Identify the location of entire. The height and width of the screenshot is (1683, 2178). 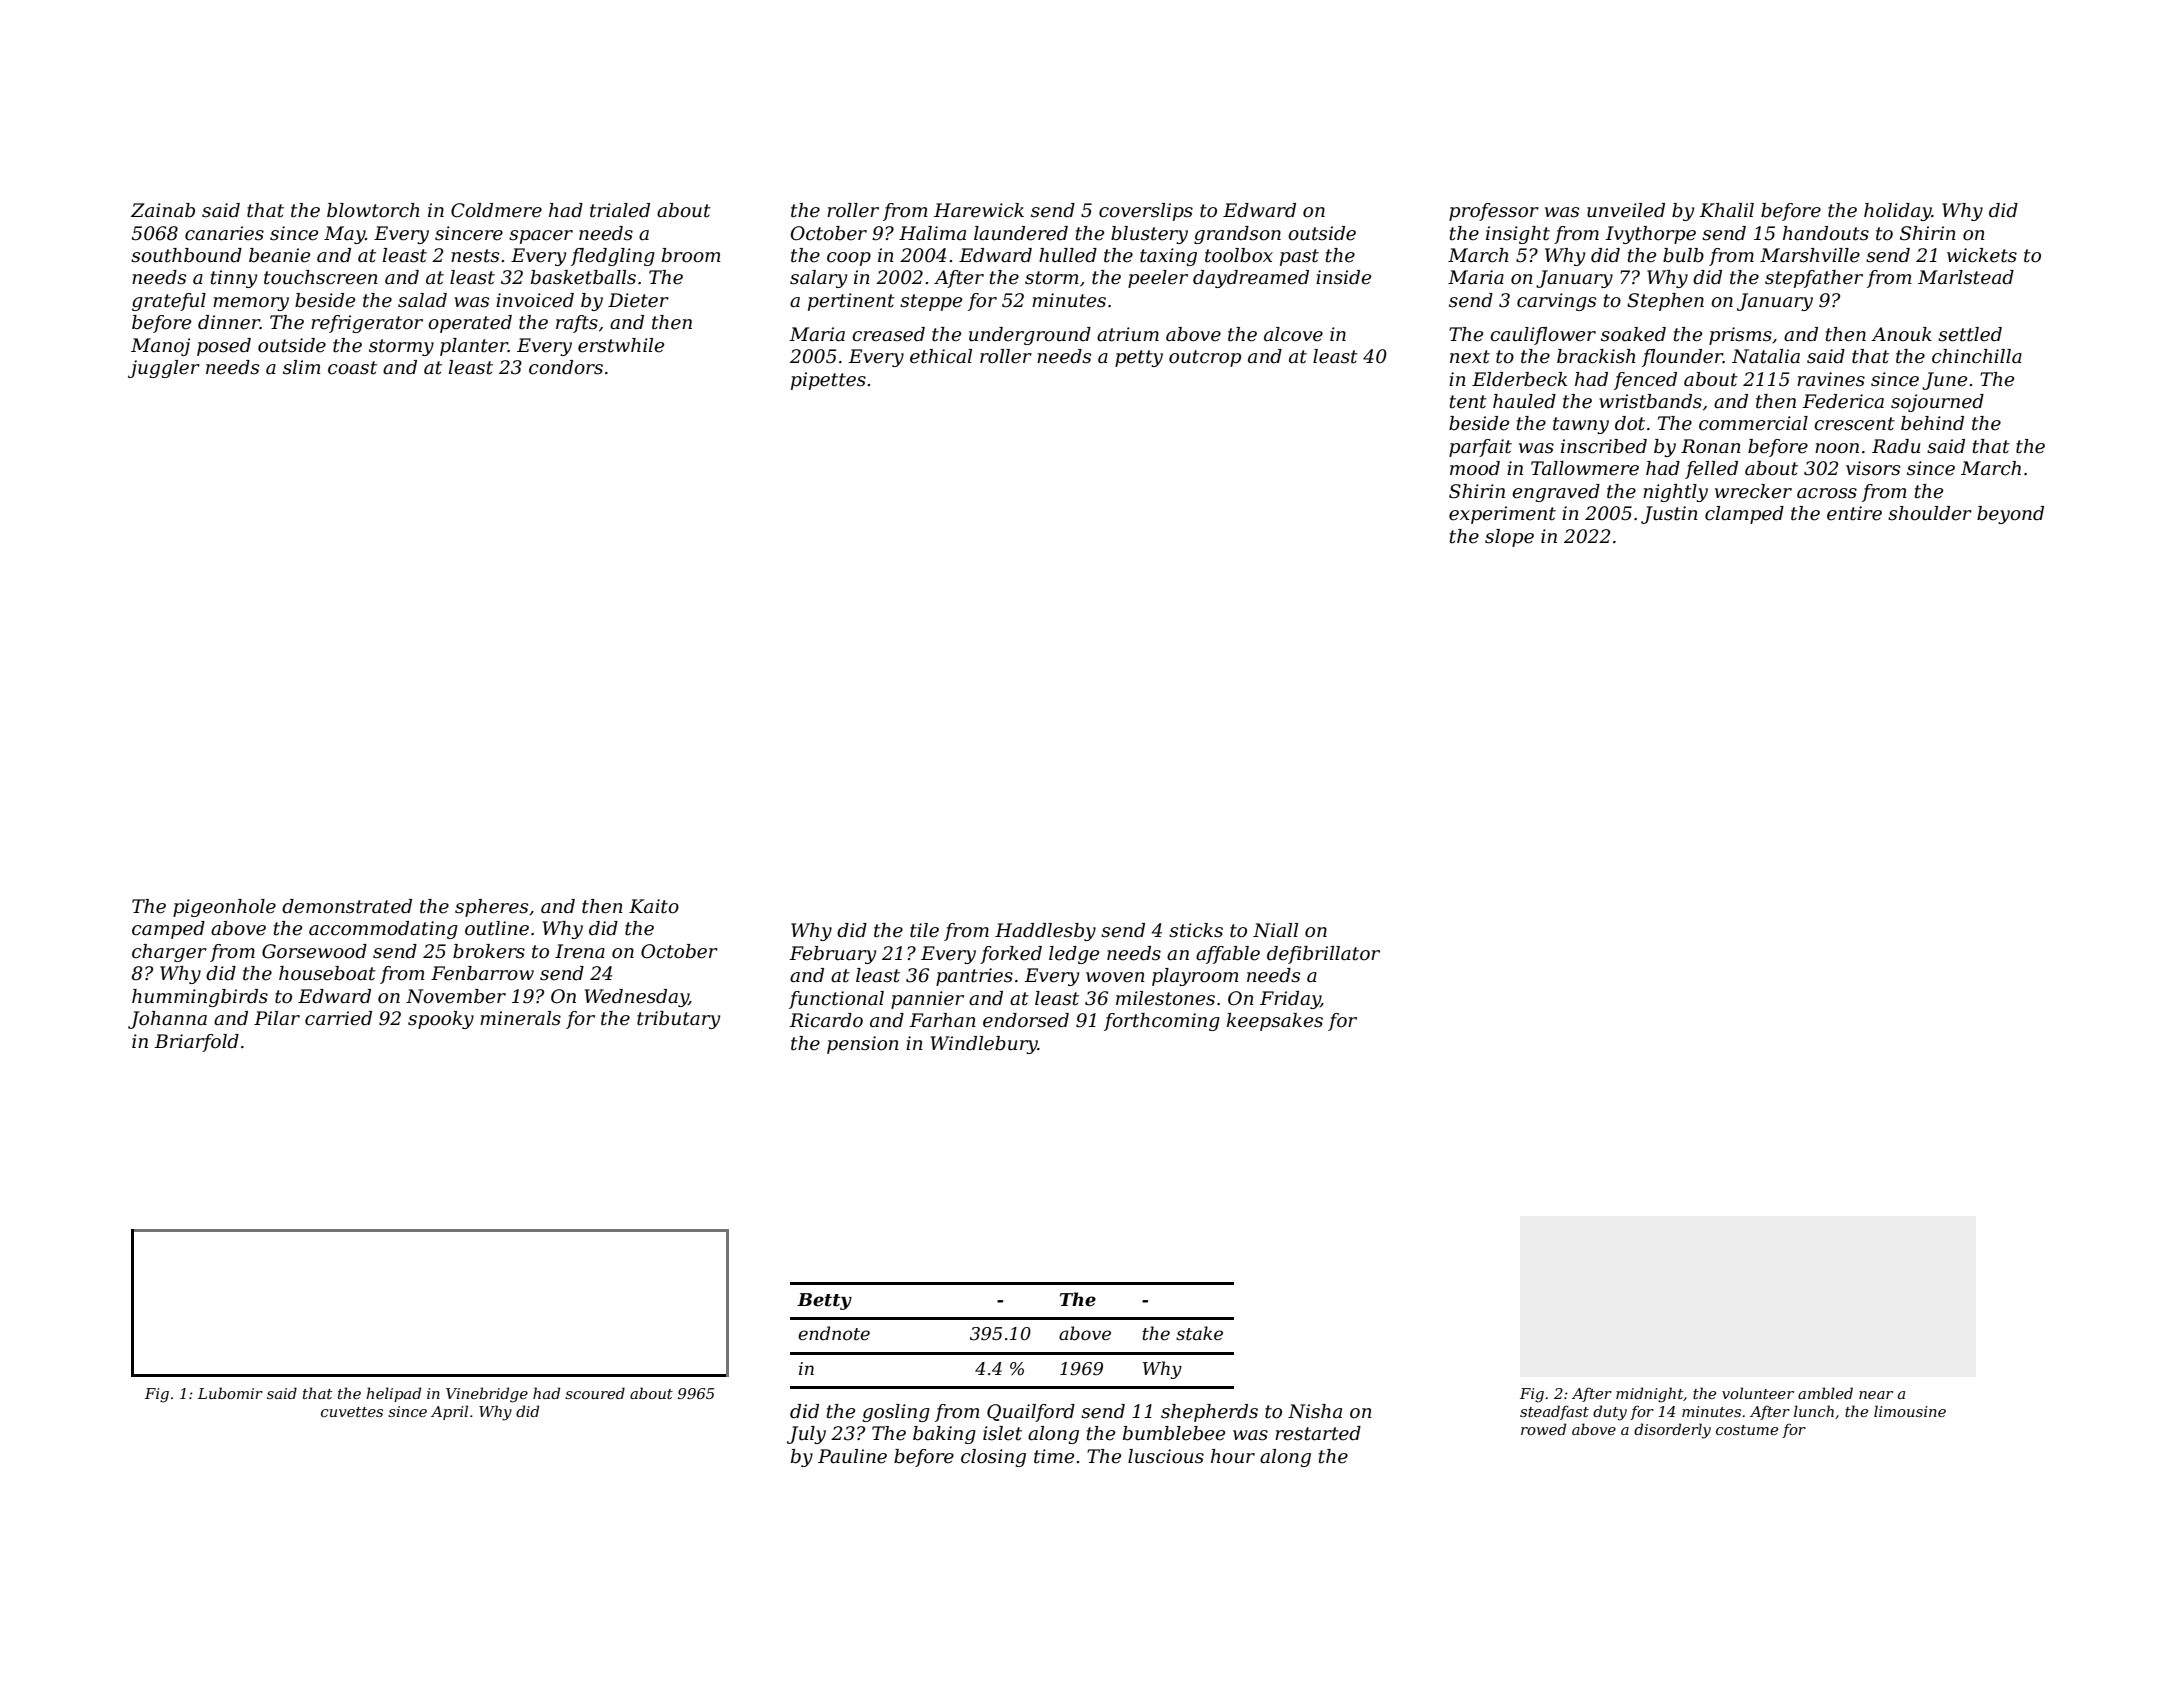
(1854, 513).
